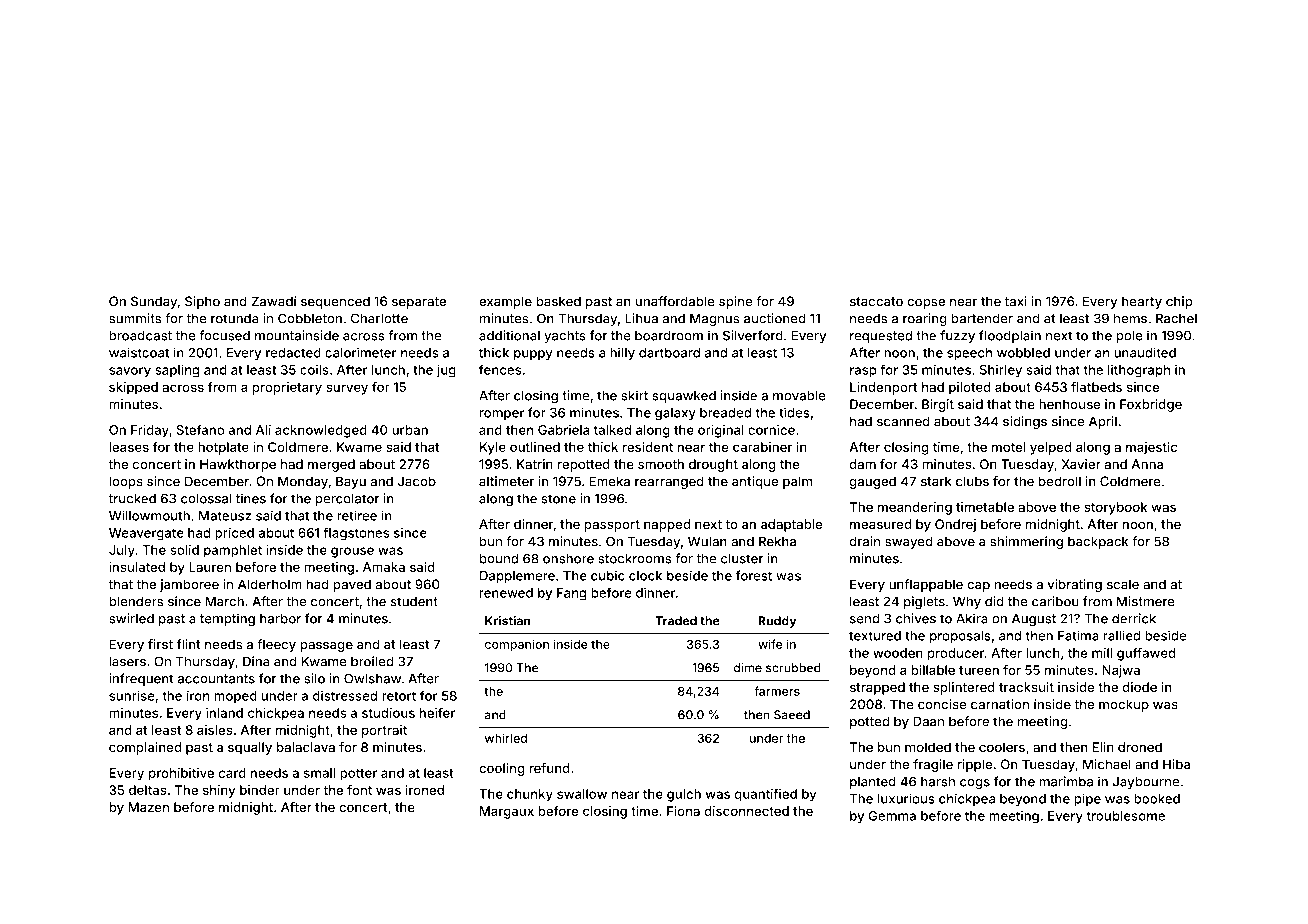  What do you see at coordinates (260, 790) in the screenshot?
I see `binder` at bounding box center [260, 790].
